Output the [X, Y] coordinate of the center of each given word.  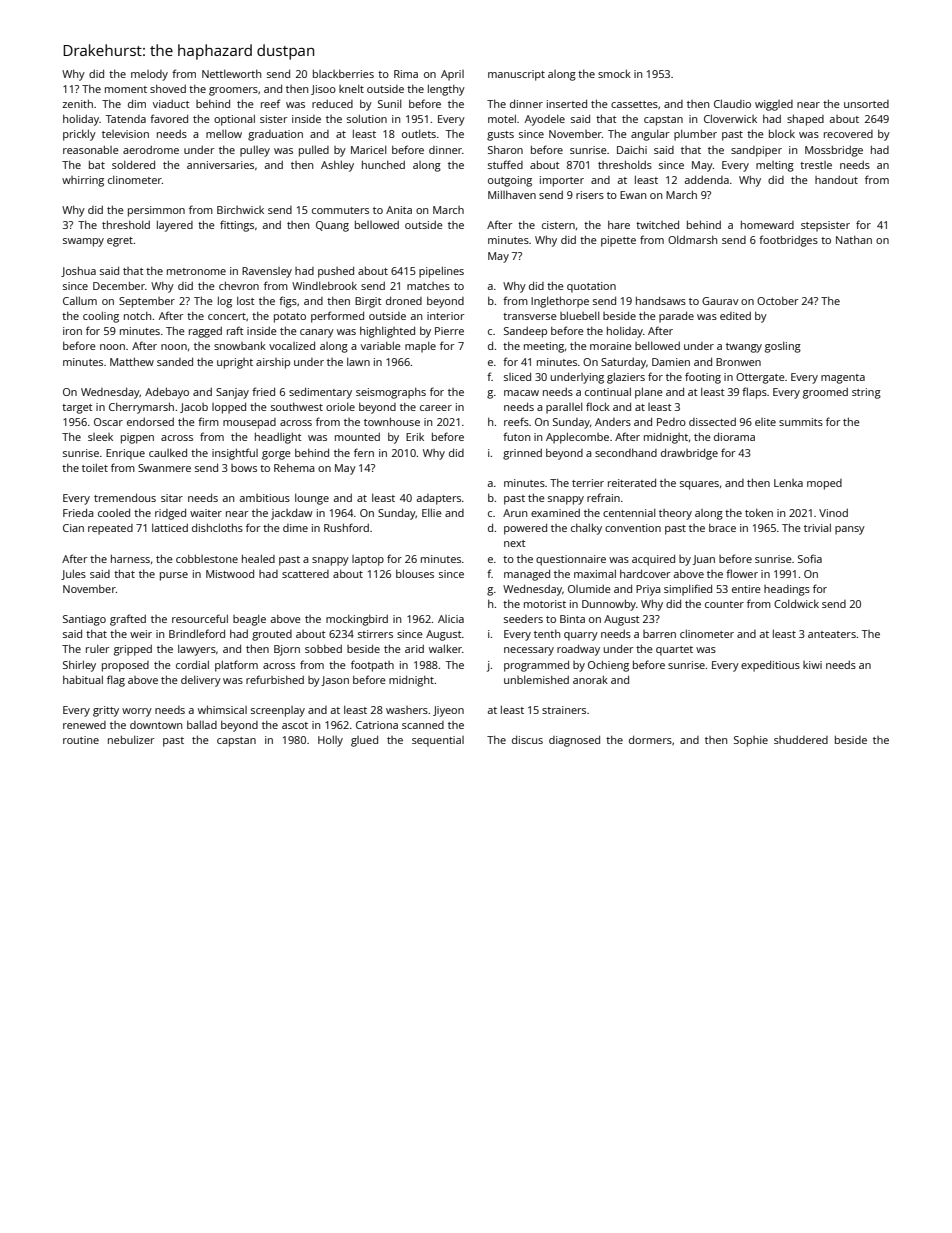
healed [258, 558]
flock [598, 406]
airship [273, 363]
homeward [767, 224]
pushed [336, 272]
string [866, 393]
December [119, 285]
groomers [233, 91]
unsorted [866, 104]
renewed [84, 725]
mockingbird [357, 620]
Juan [704, 560]
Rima [406, 74]
